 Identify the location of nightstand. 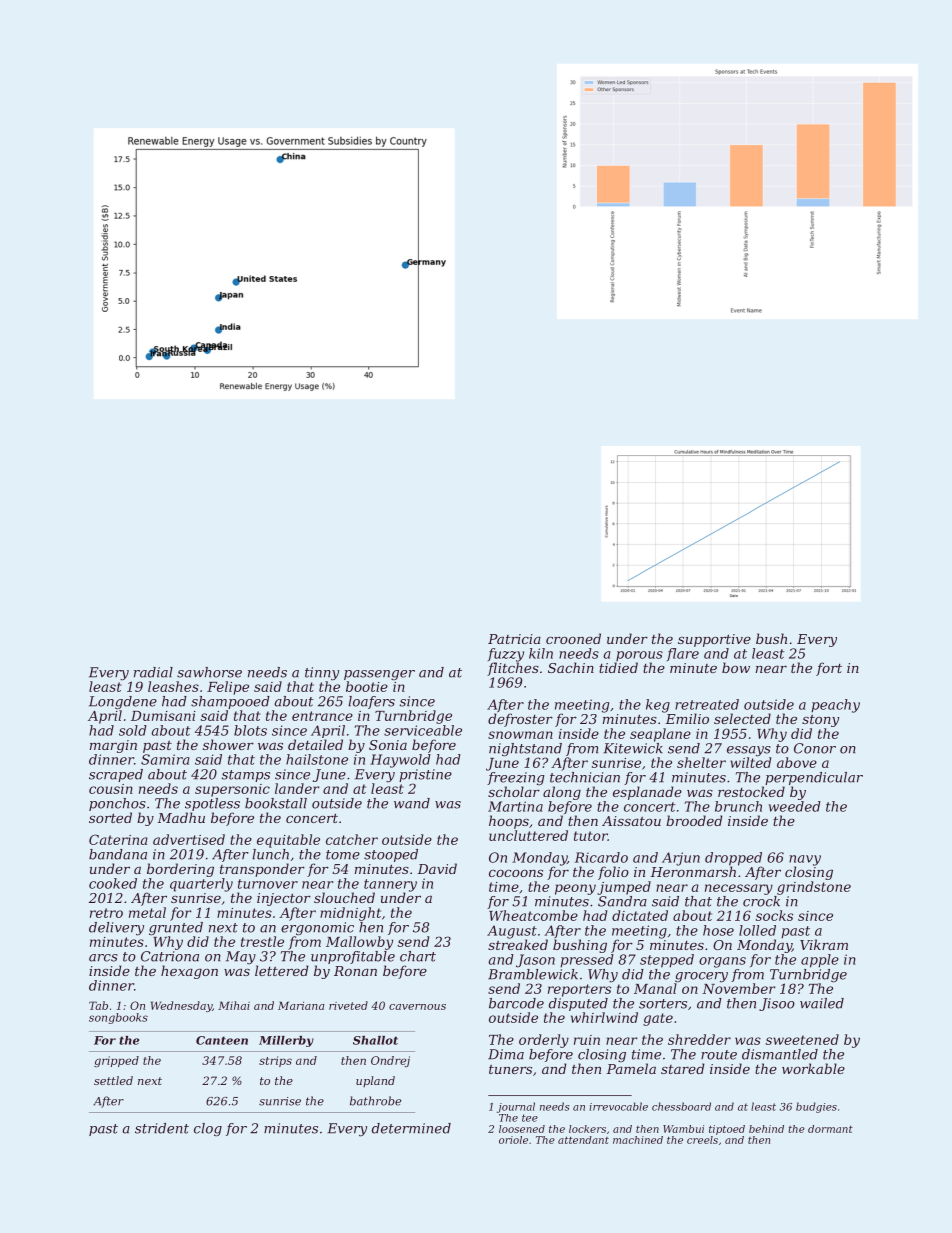
(525, 750).
